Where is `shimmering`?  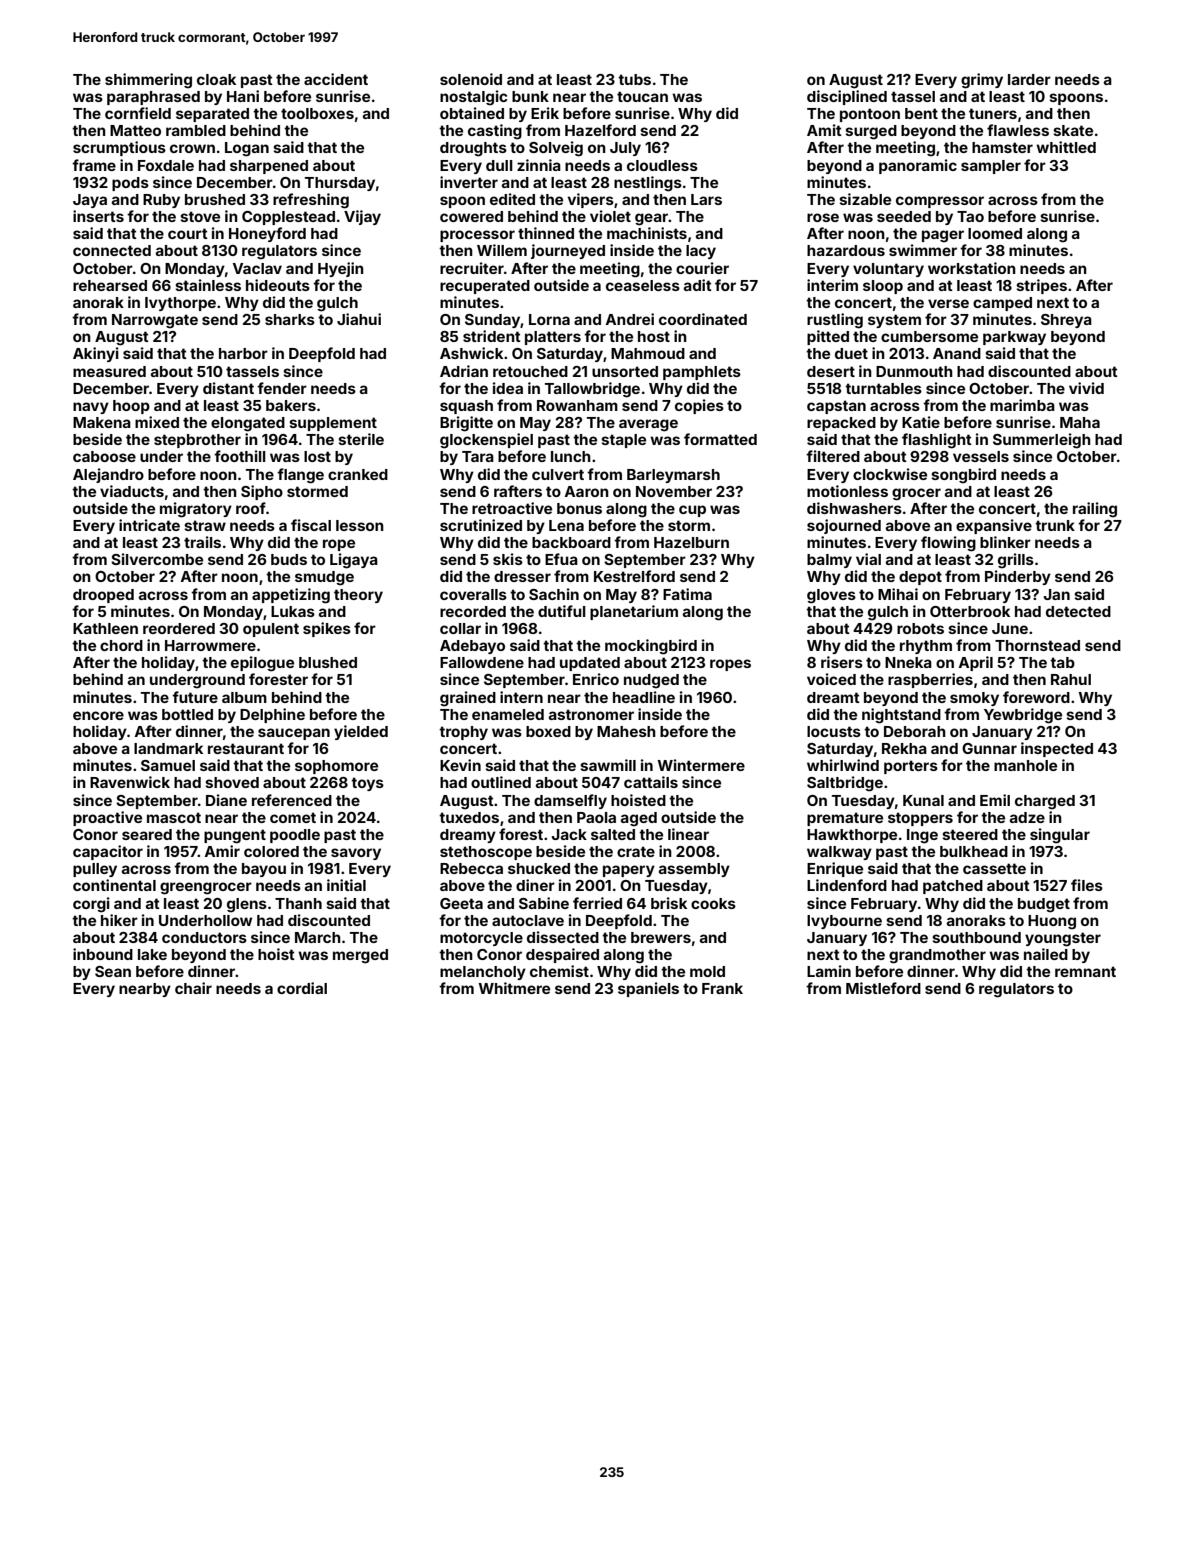 shimmering is located at coordinates (148, 81).
